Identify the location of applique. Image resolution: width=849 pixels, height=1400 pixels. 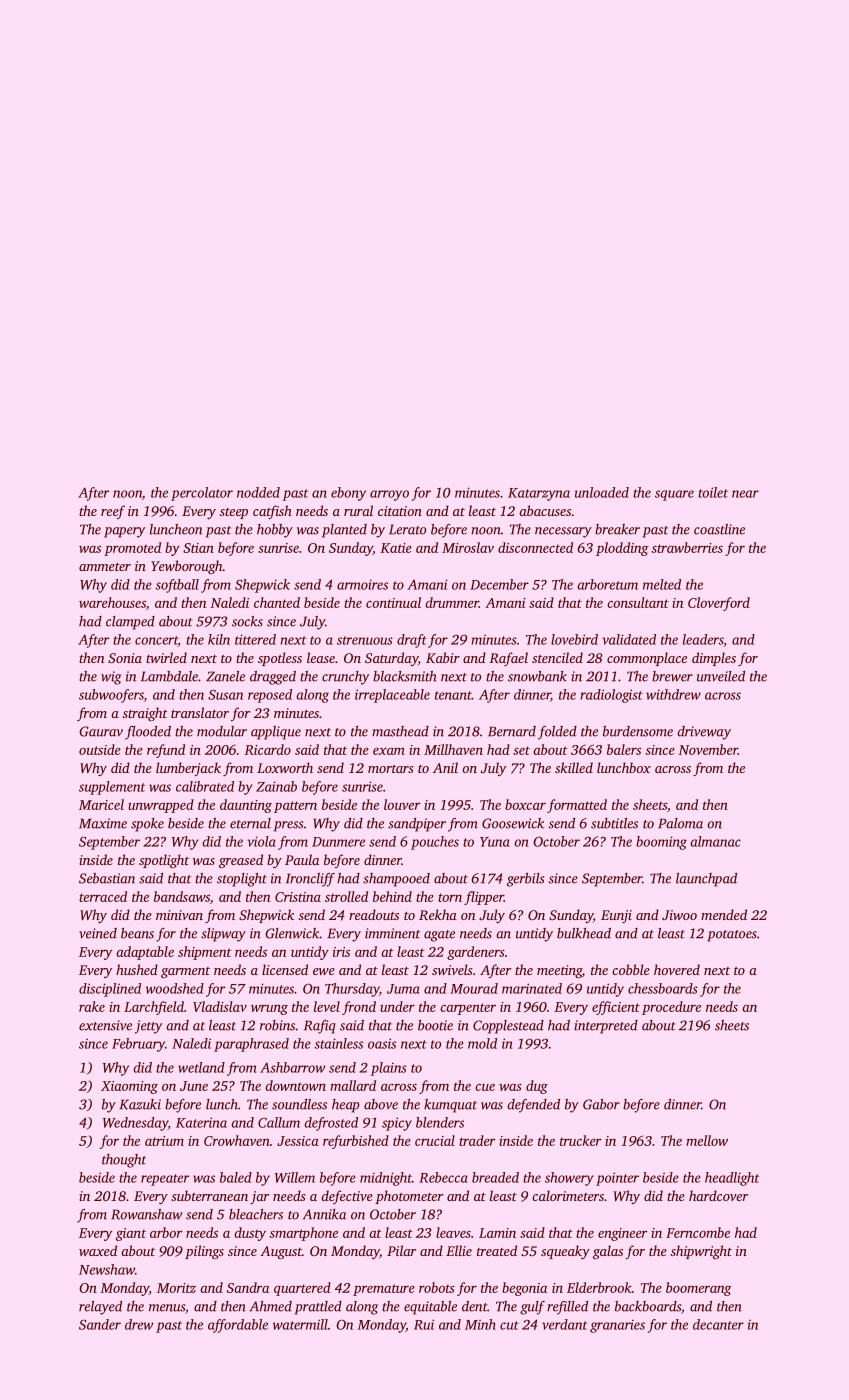
(276, 733).
